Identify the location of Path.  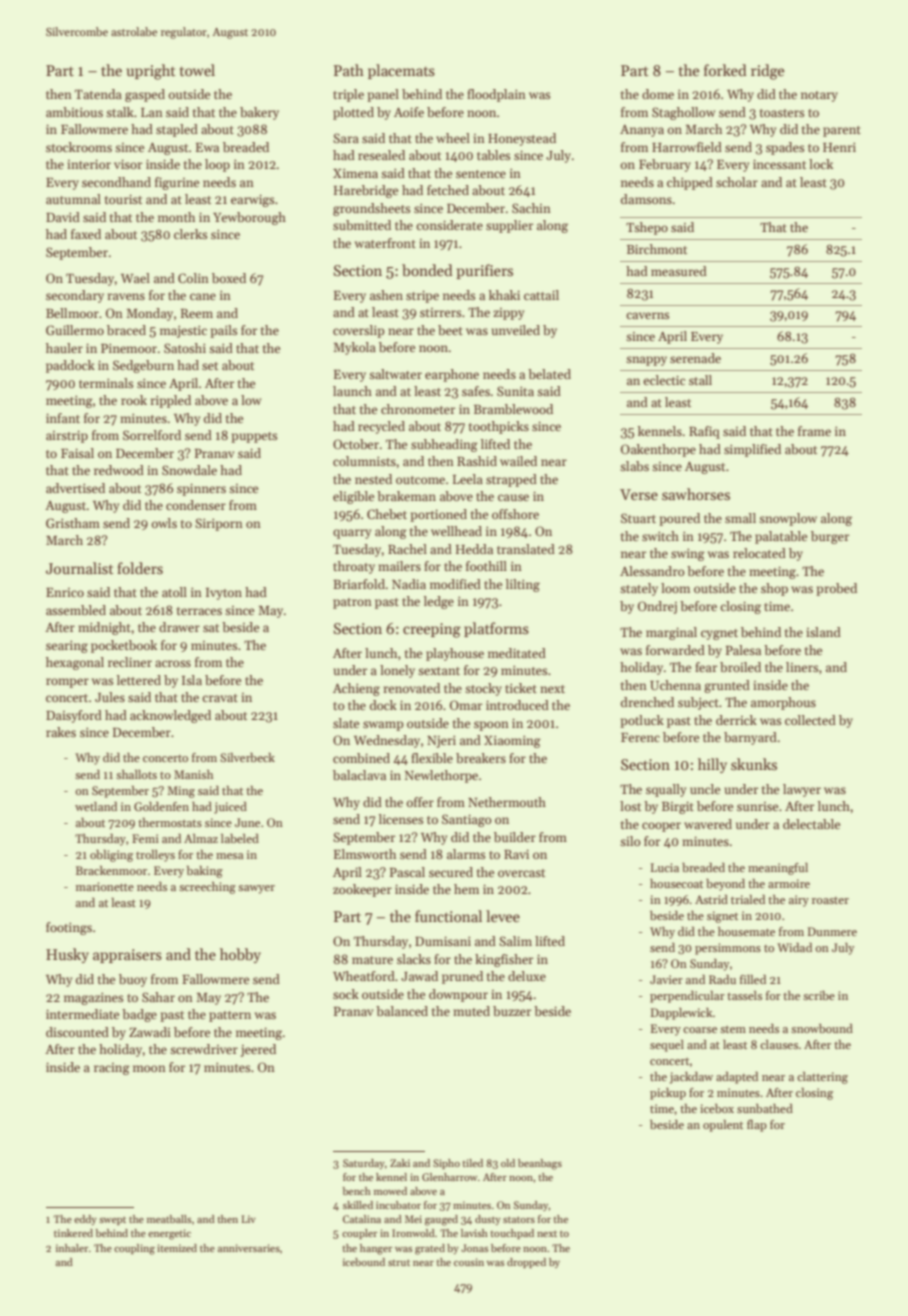
(349, 70).
